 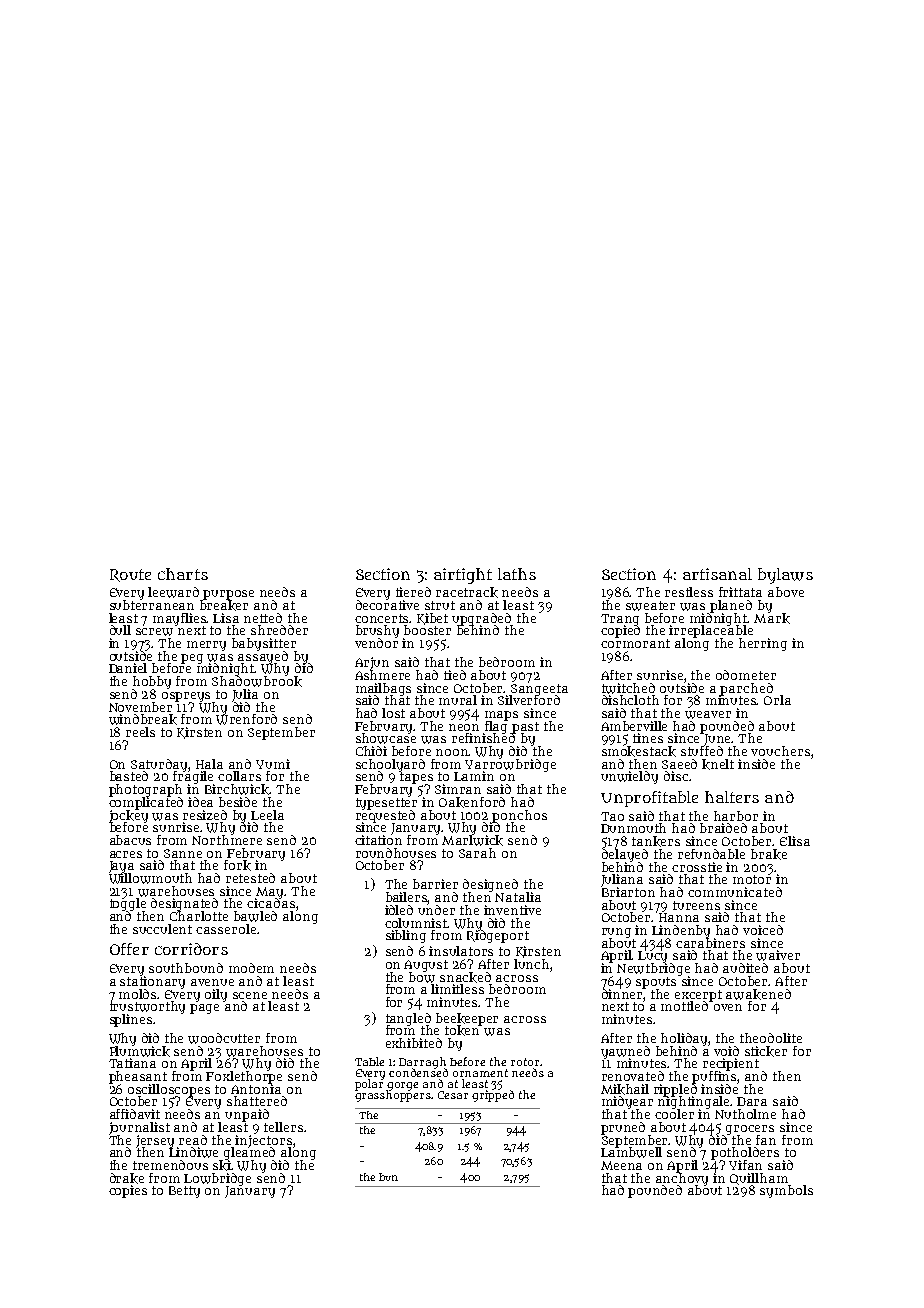 What do you see at coordinates (519, 816) in the document?
I see `ponchos` at bounding box center [519, 816].
